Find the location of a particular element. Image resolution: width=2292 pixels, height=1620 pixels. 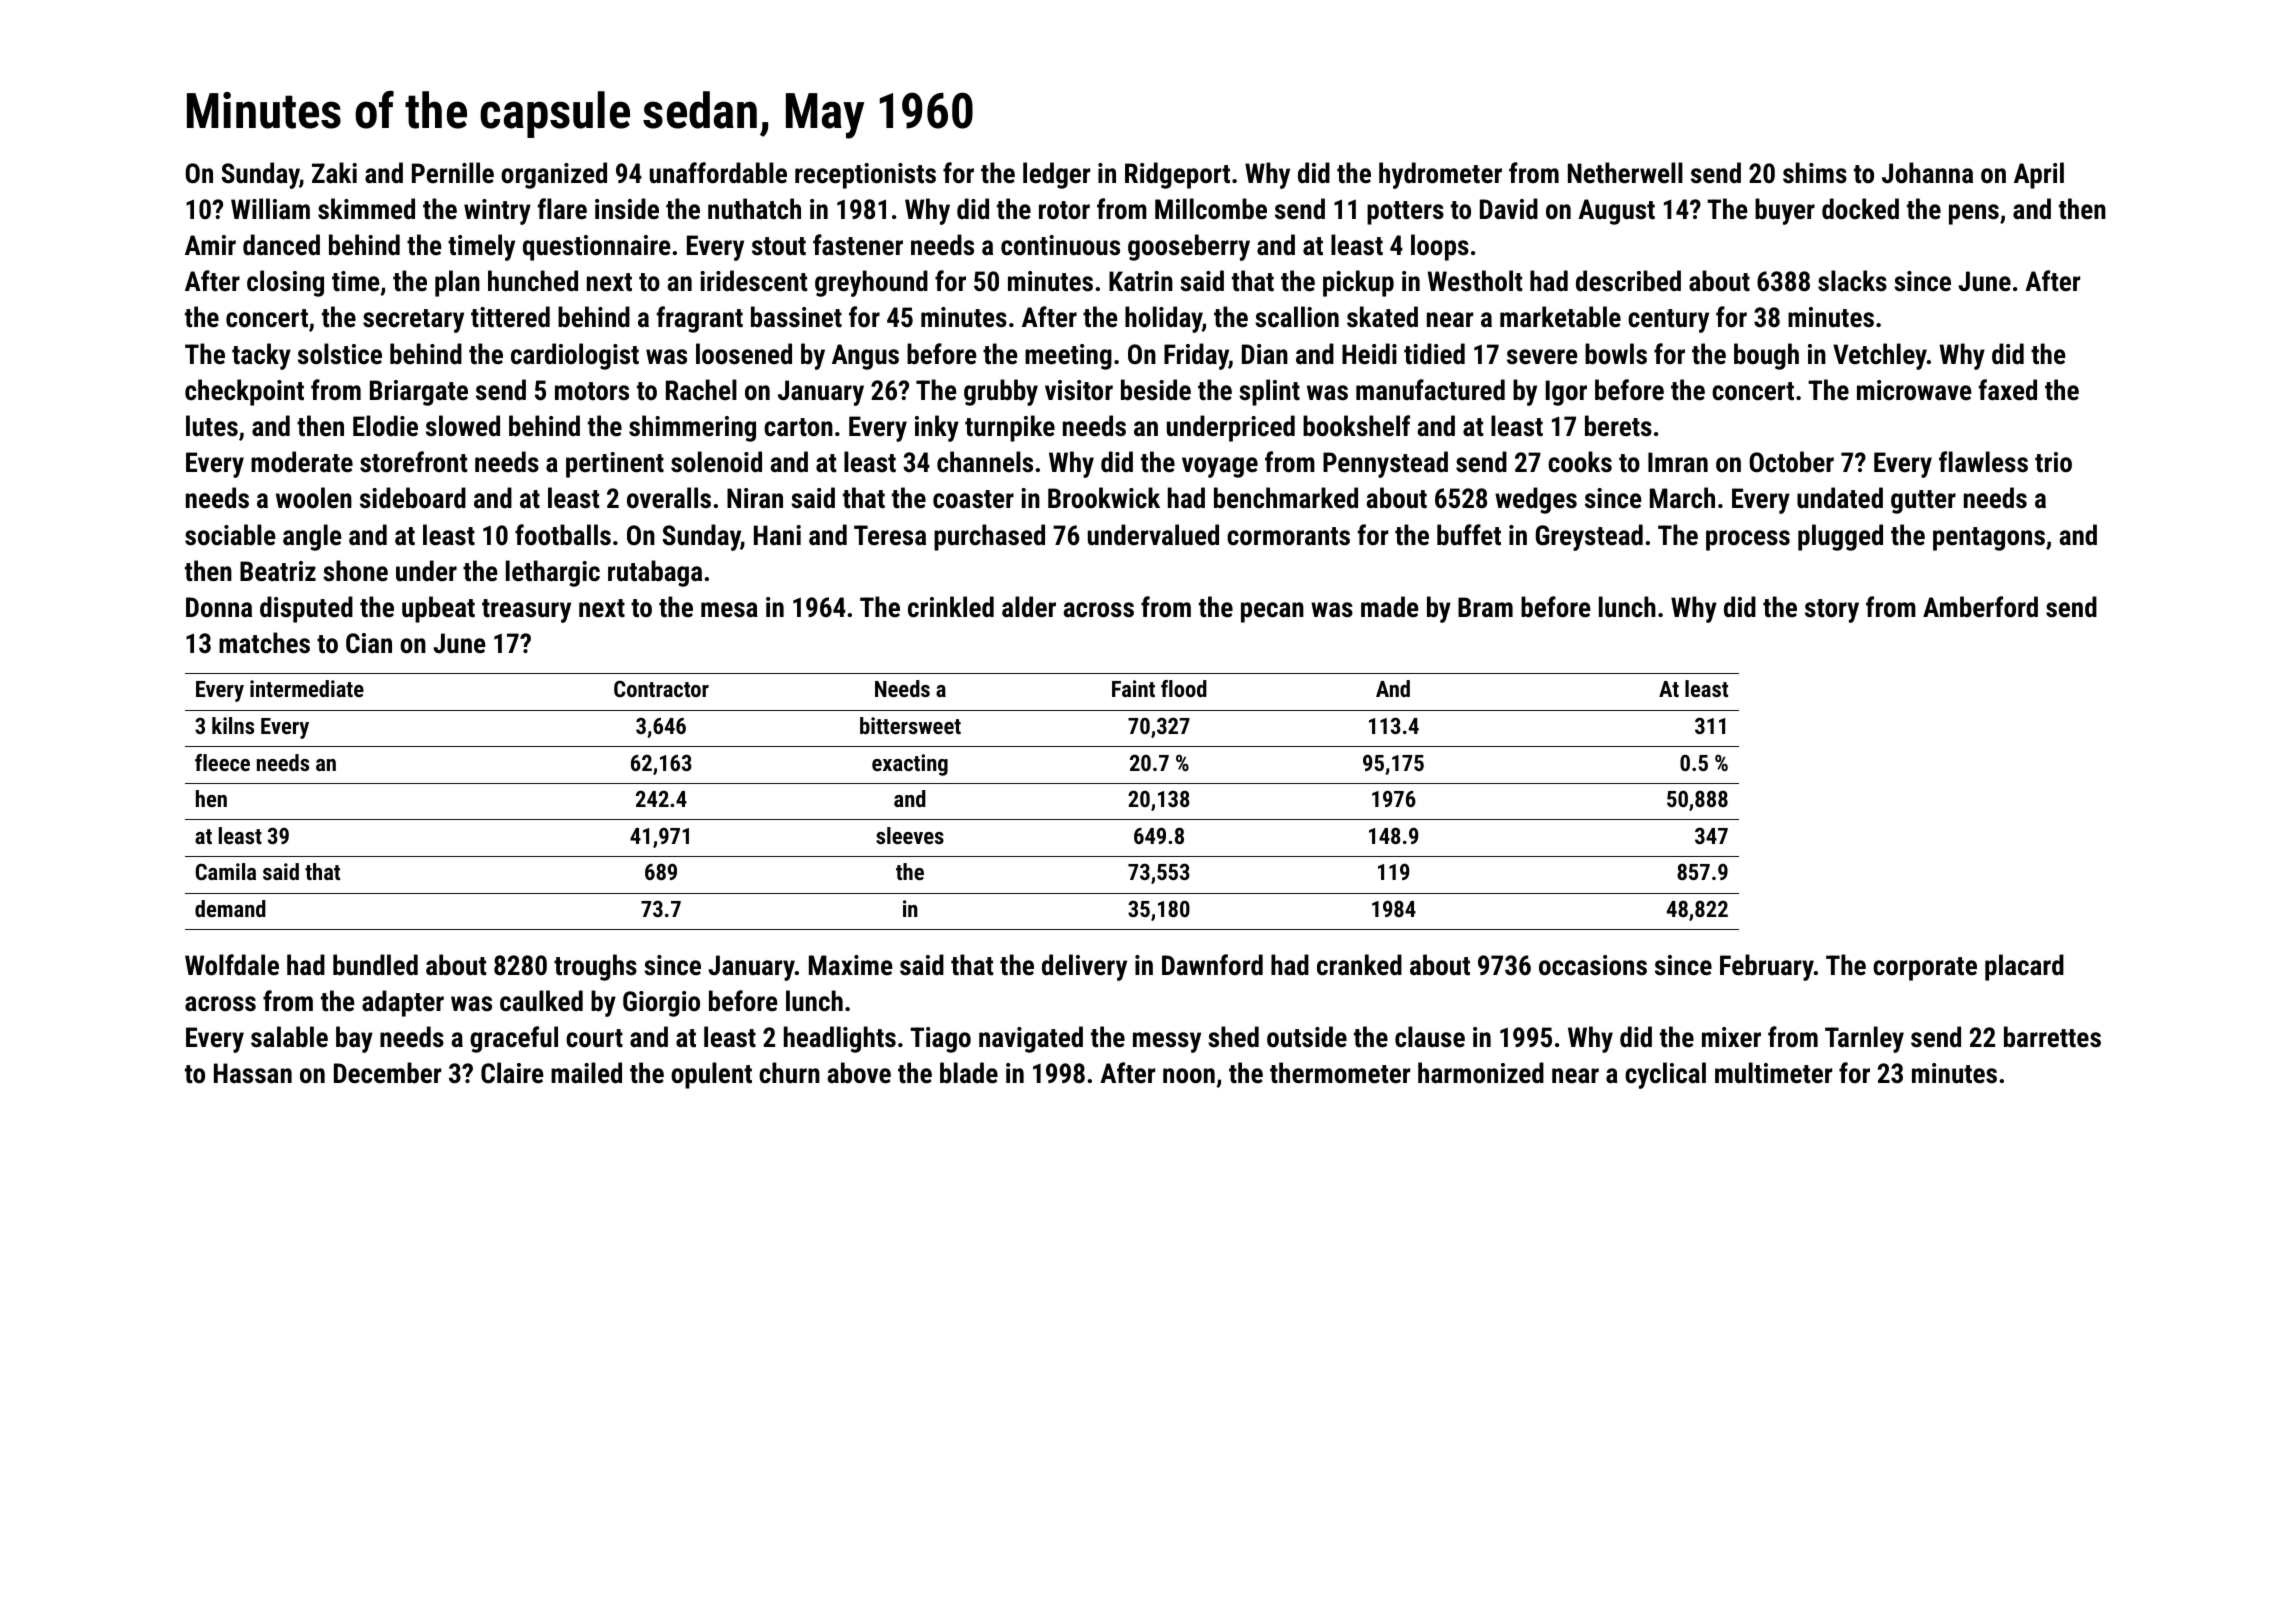

Zaki is located at coordinates (334, 173).
